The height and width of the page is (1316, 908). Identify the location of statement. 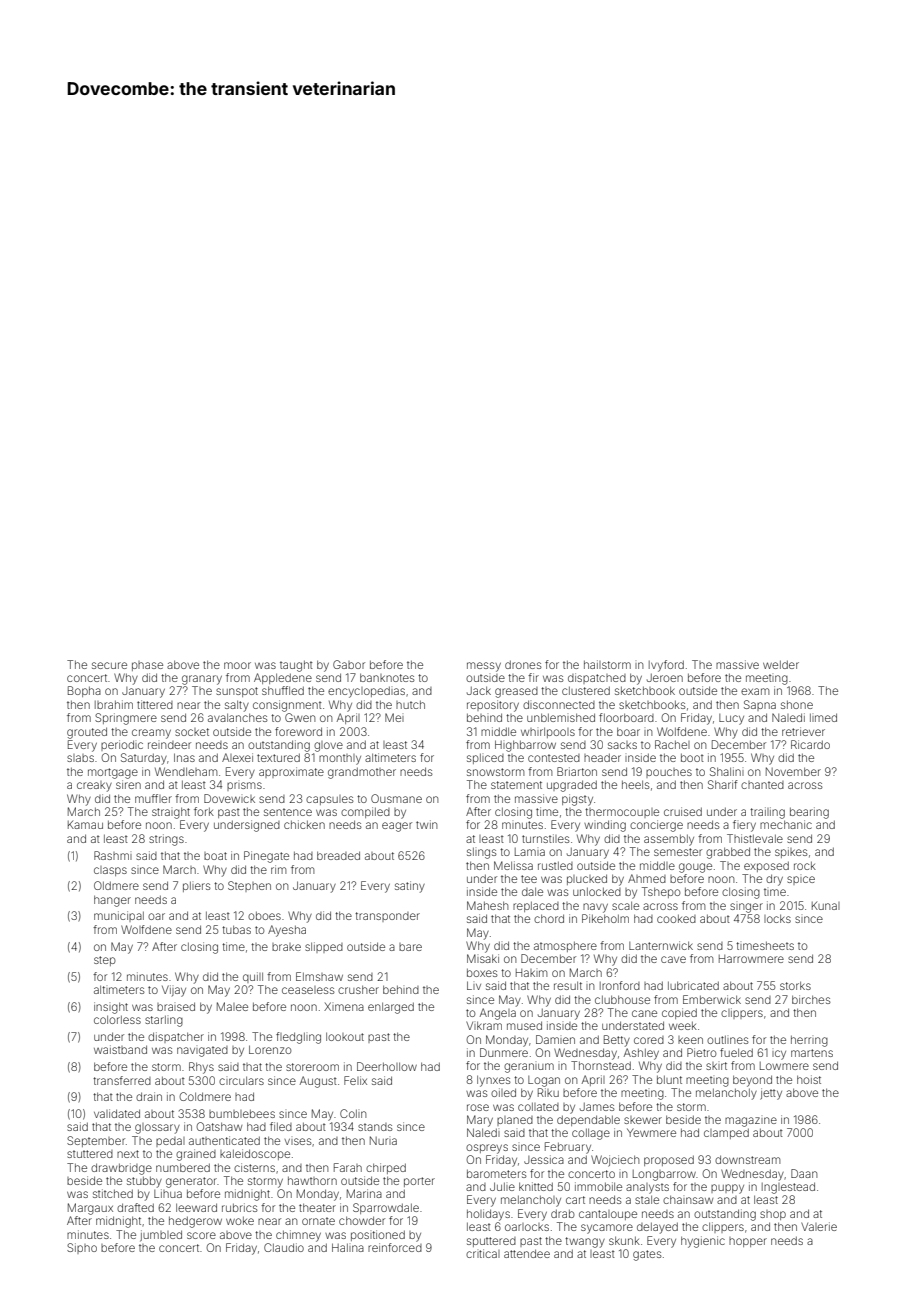
(516, 785).
